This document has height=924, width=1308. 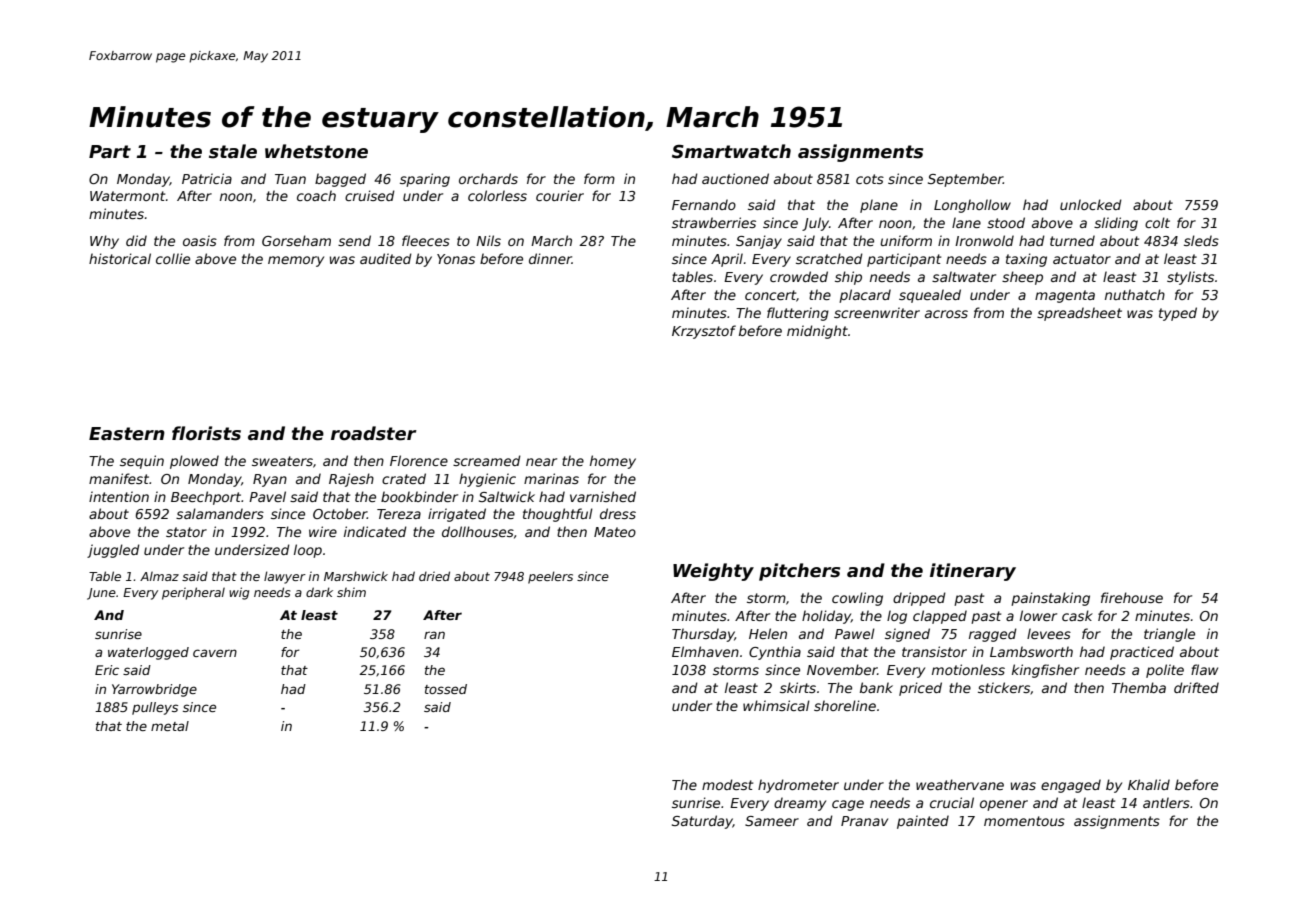 What do you see at coordinates (1132, 597) in the document?
I see `firehouse` at bounding box center [1132, 597].
